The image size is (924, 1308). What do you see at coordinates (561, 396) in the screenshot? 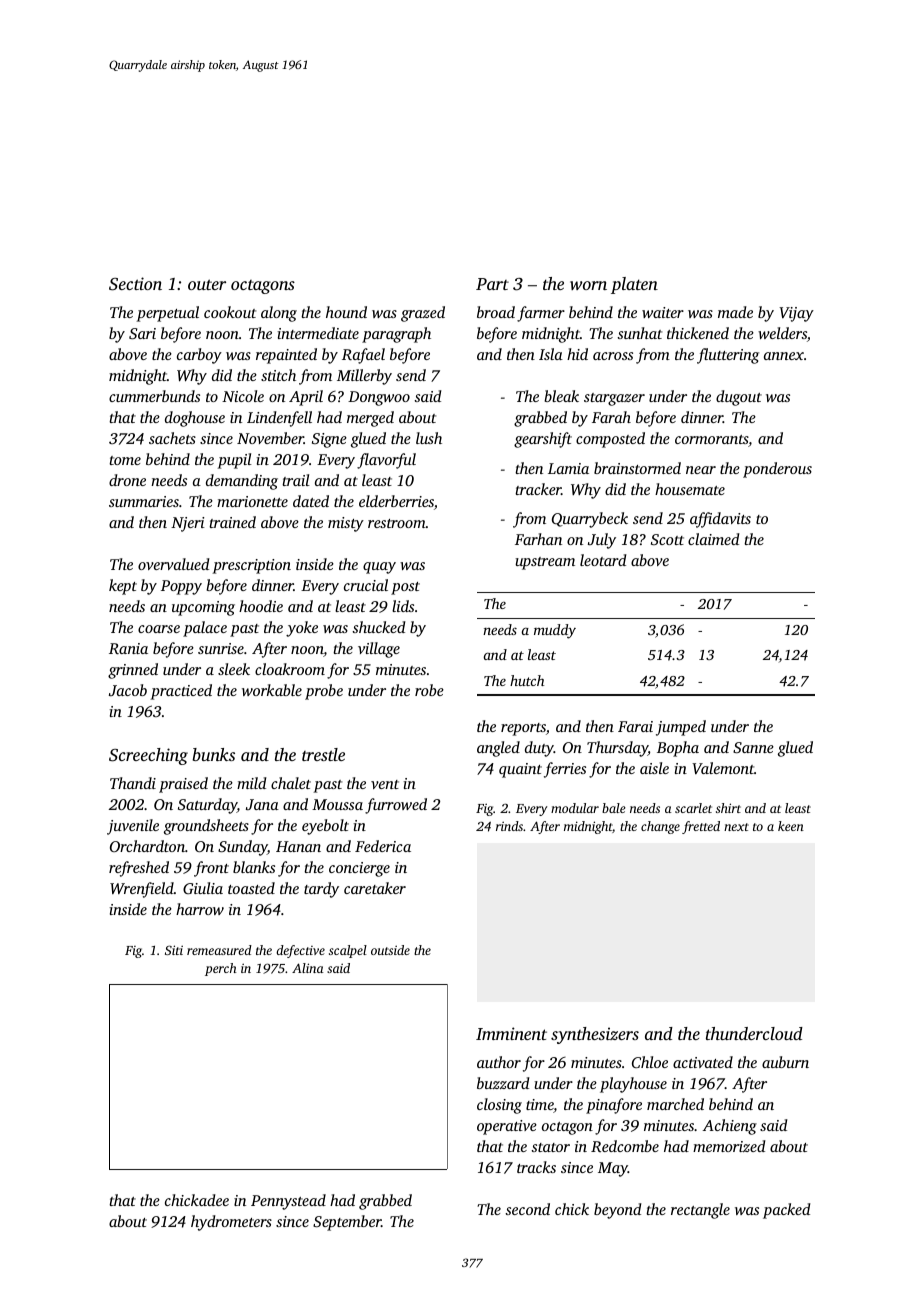
I see `bleak` at bounding box center [561, 396].
